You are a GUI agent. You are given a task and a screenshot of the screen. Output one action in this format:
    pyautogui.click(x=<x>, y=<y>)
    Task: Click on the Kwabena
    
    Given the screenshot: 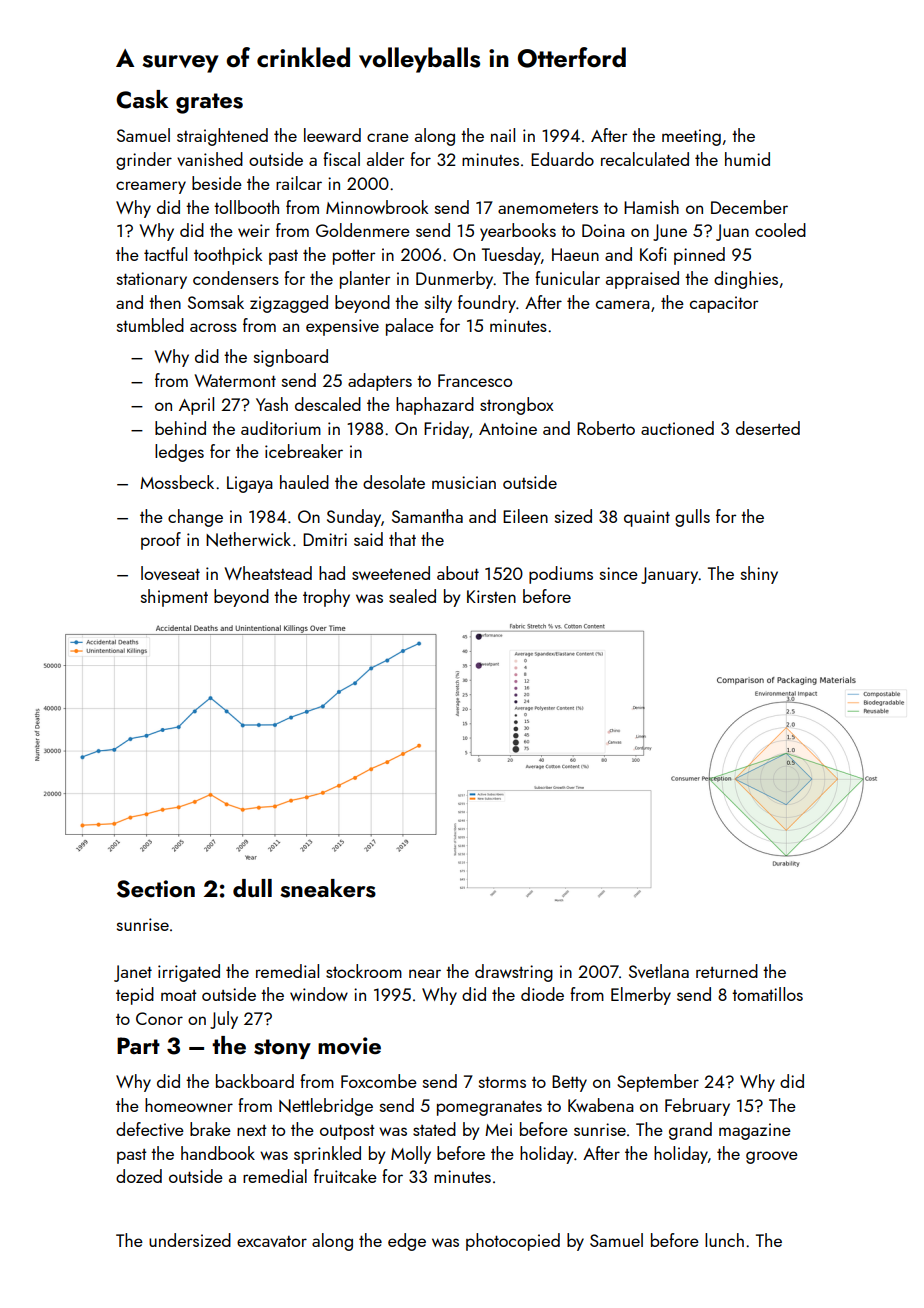 What is the action you would take?
    pyautogui.click(x=601, y=1105)
